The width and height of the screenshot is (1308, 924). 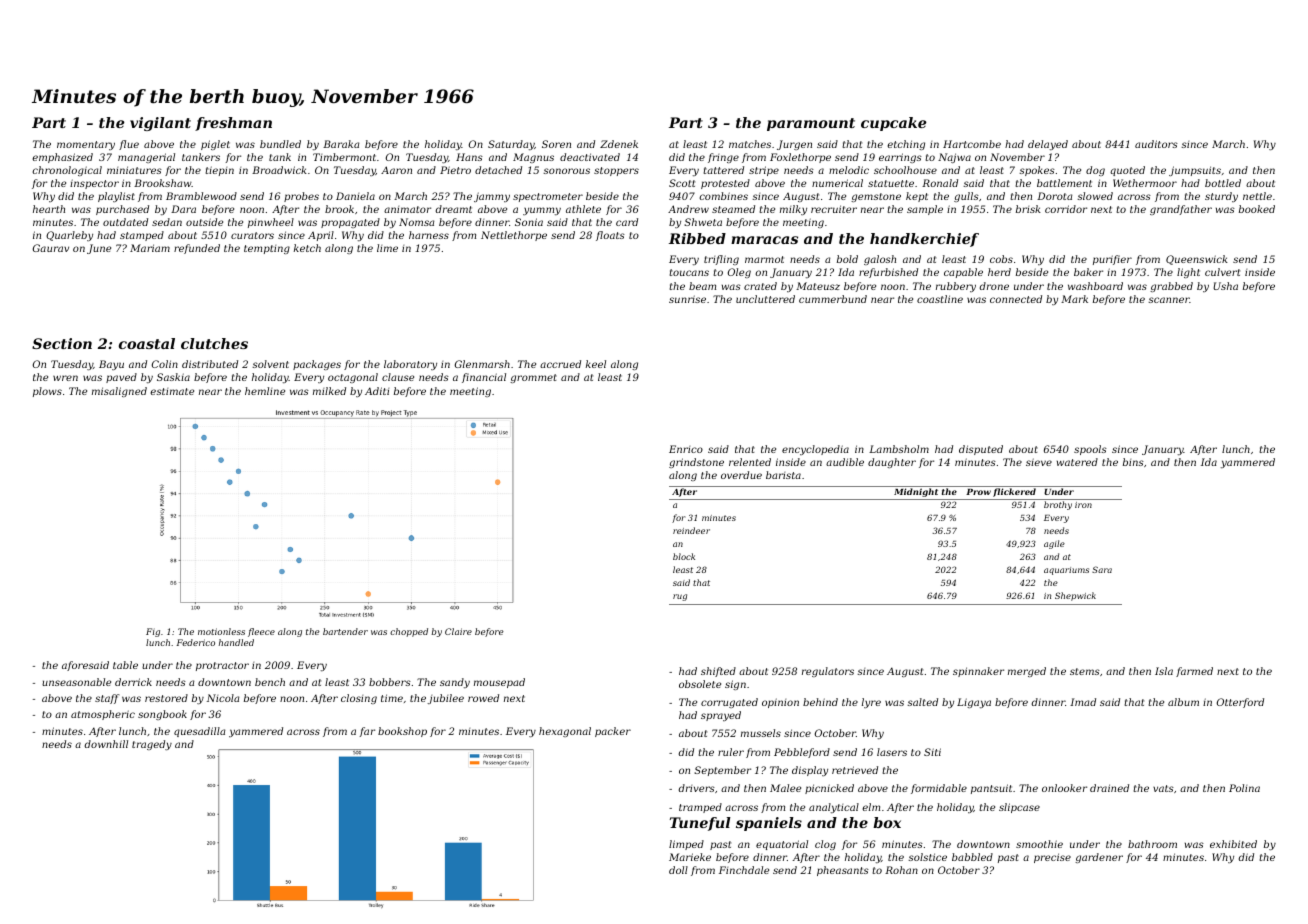 What do you see at coordinates (1088, 272) in the screenshot?
I see `baker` at bounding box center [1088, 272].
